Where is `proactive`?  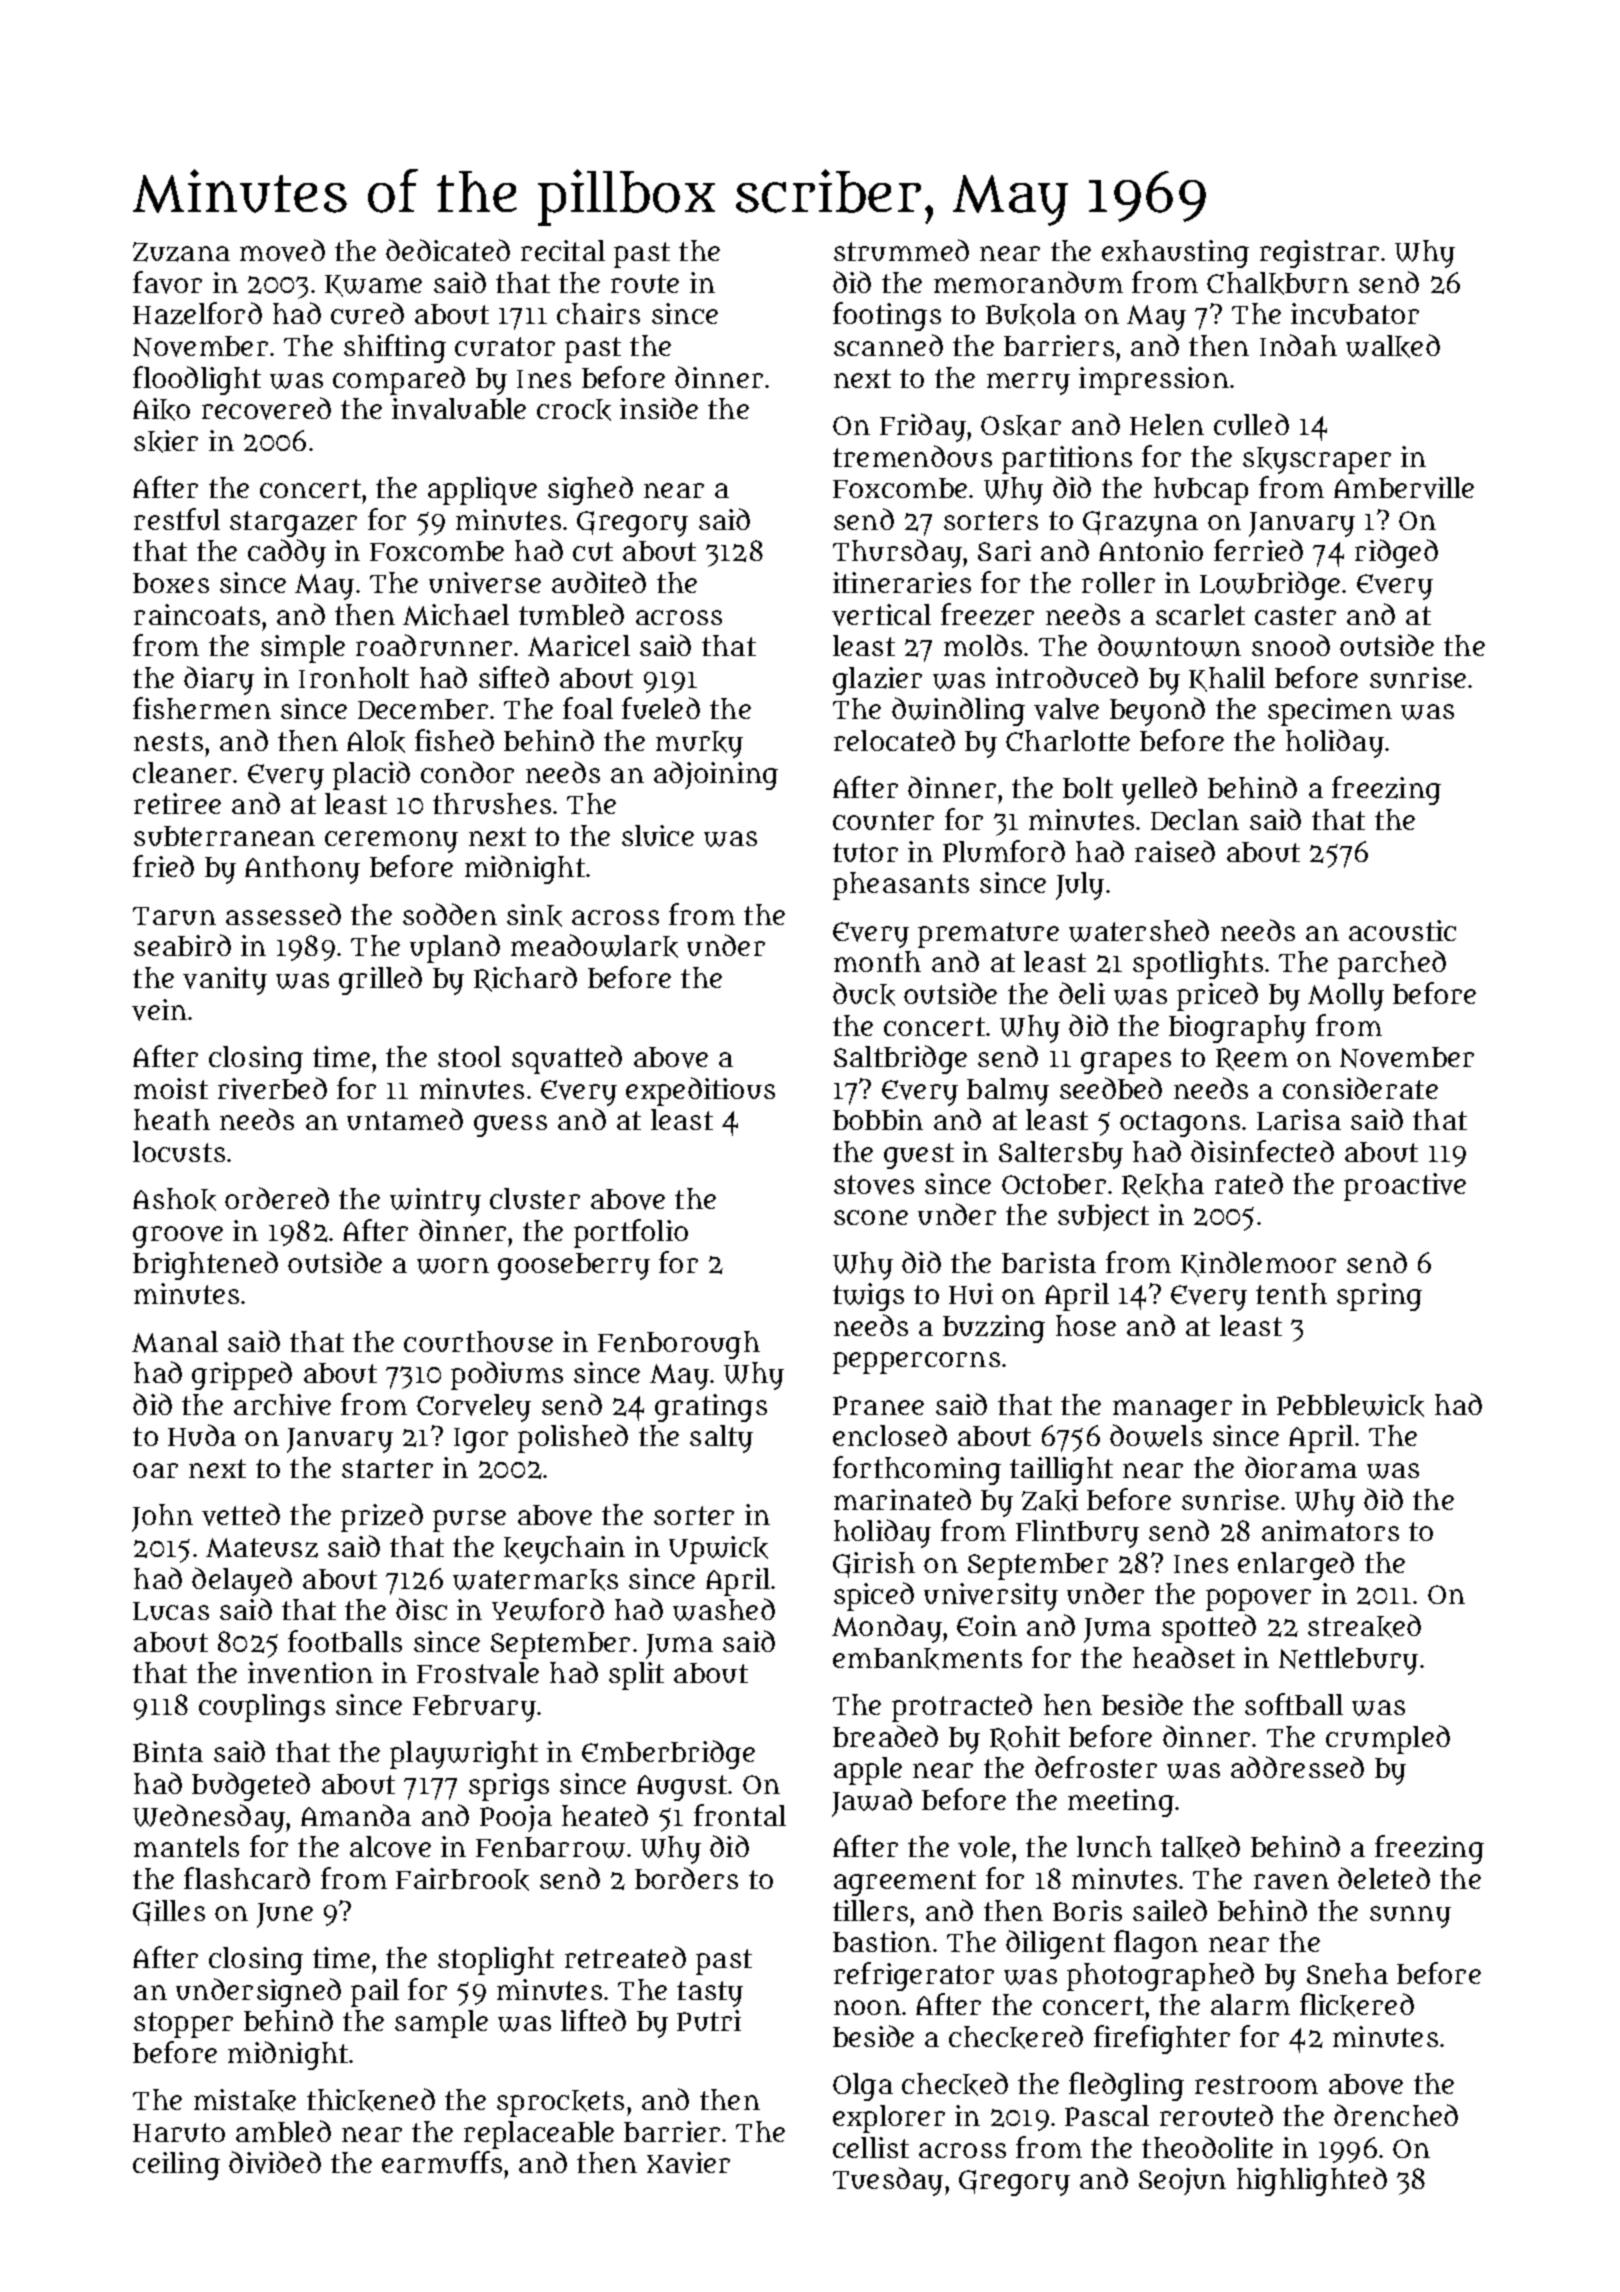
proactive is located at coordinates (1405, 1187).
